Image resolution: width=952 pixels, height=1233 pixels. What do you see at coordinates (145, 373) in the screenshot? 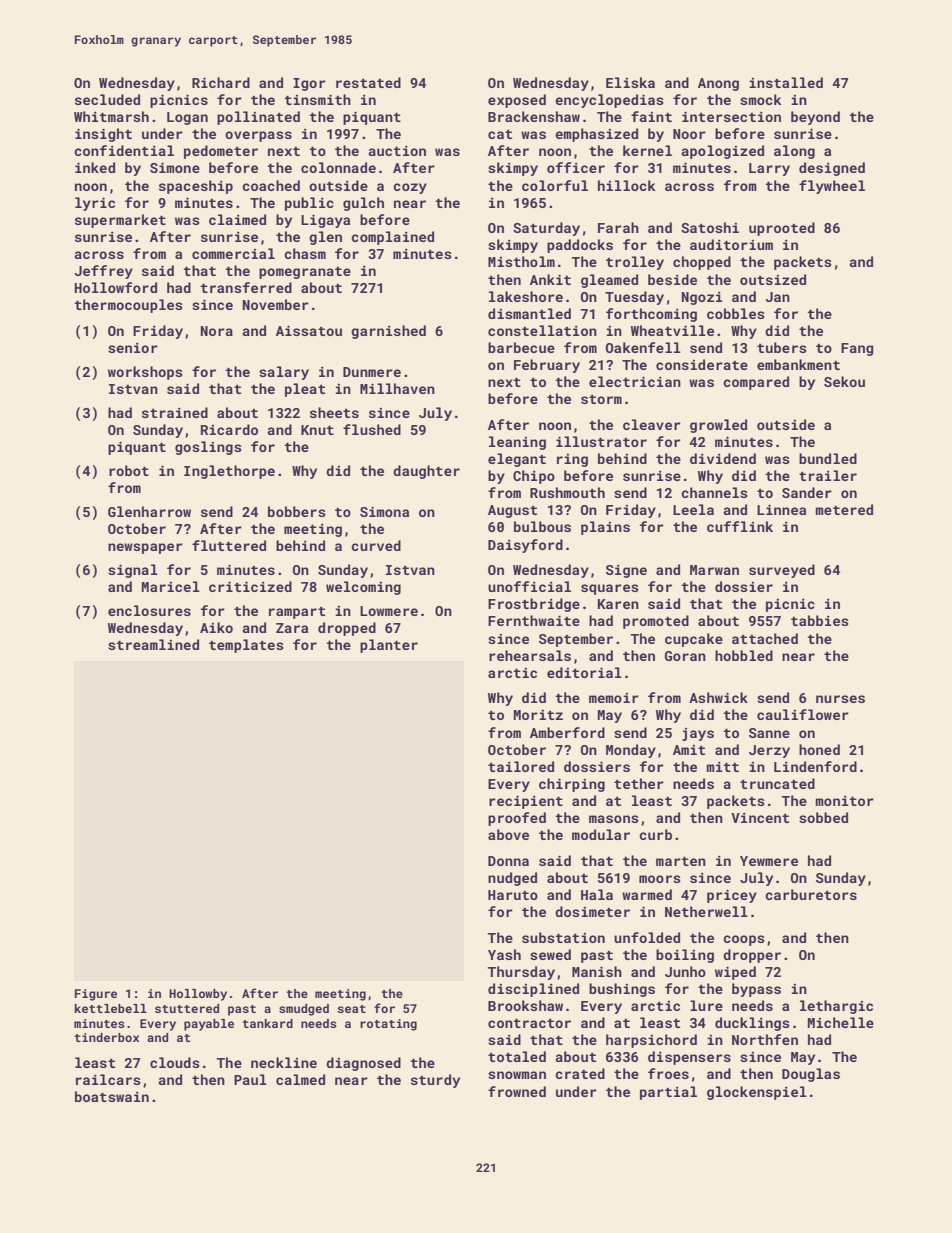
I see `workshops` at bounding box center [145, 373].
